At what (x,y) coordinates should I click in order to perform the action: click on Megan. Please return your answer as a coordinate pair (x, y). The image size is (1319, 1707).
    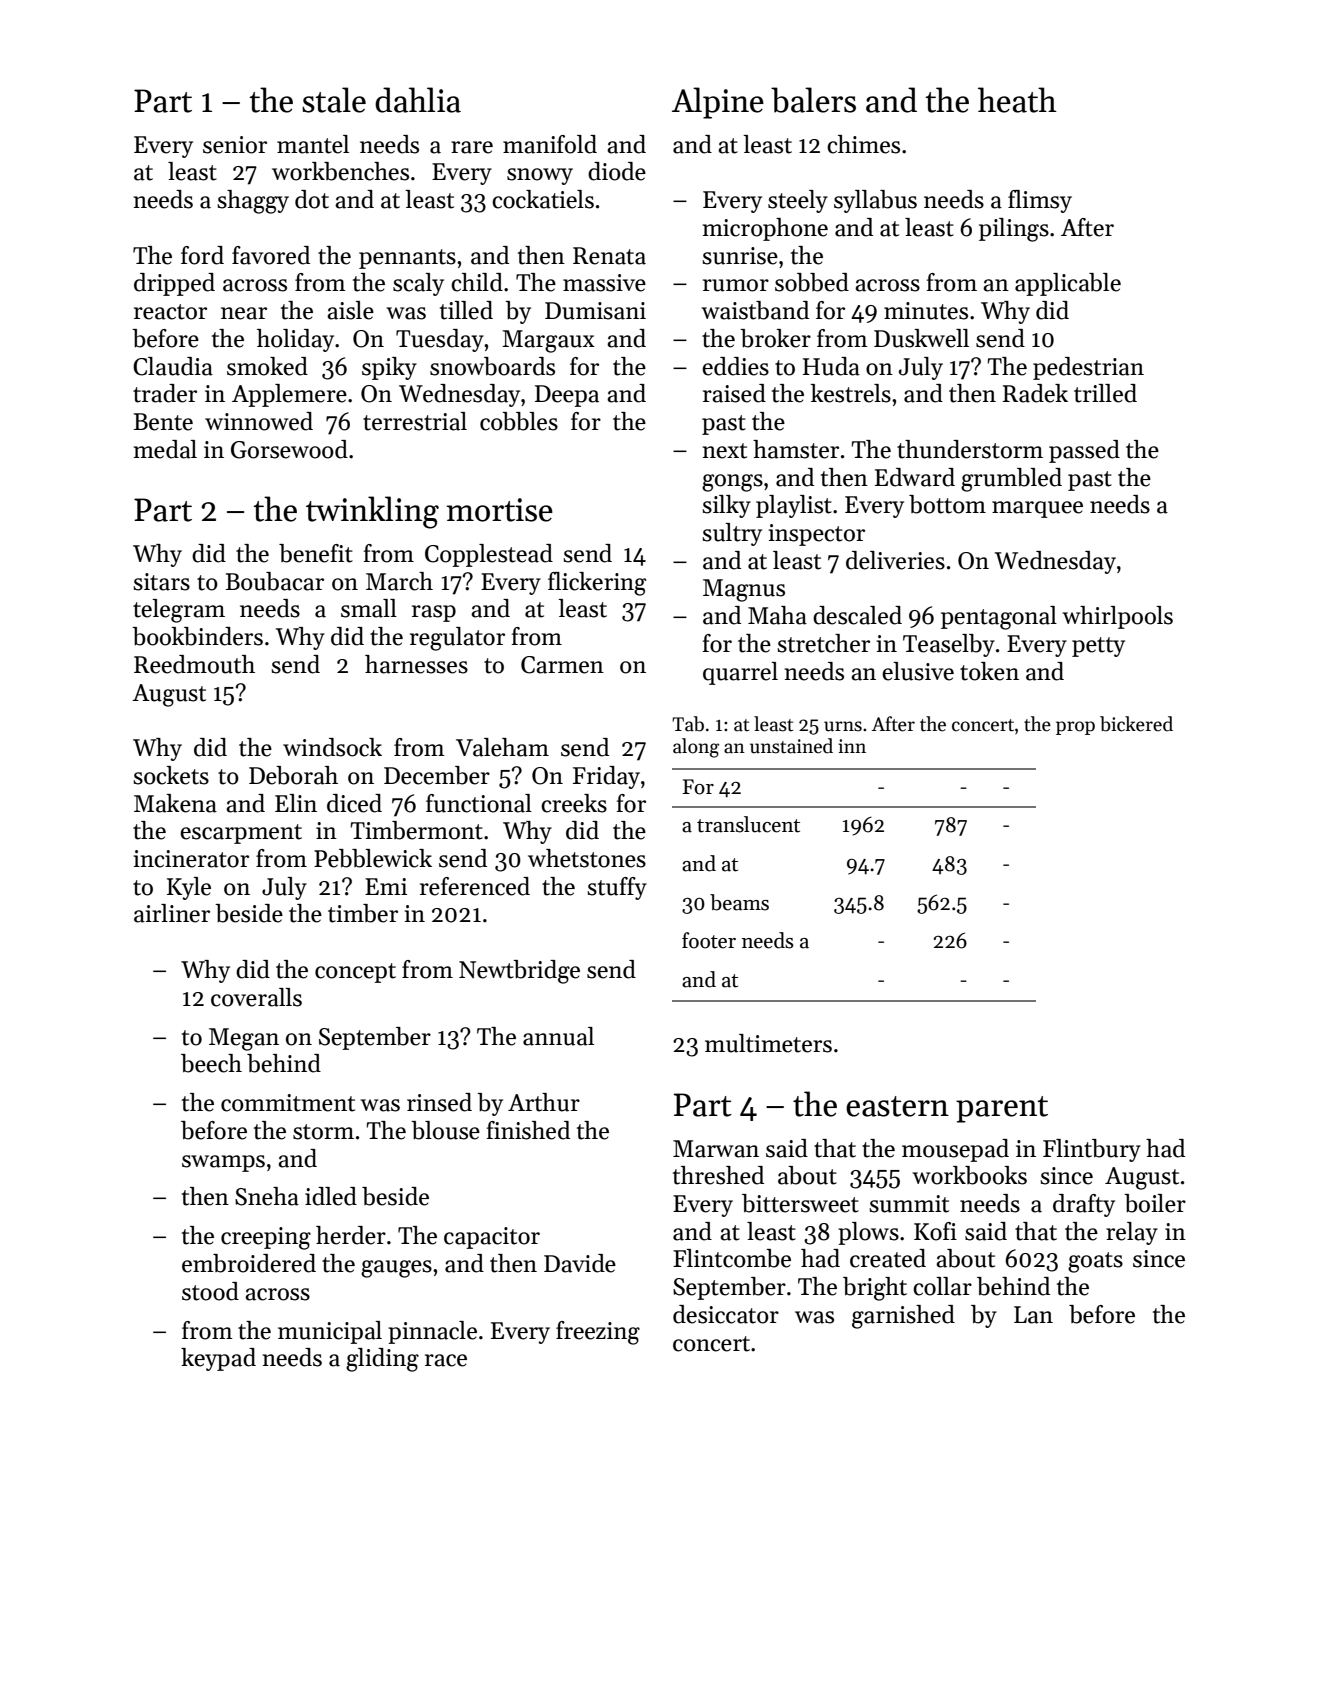
    Looking at the image, I should click on (244, 1039).
